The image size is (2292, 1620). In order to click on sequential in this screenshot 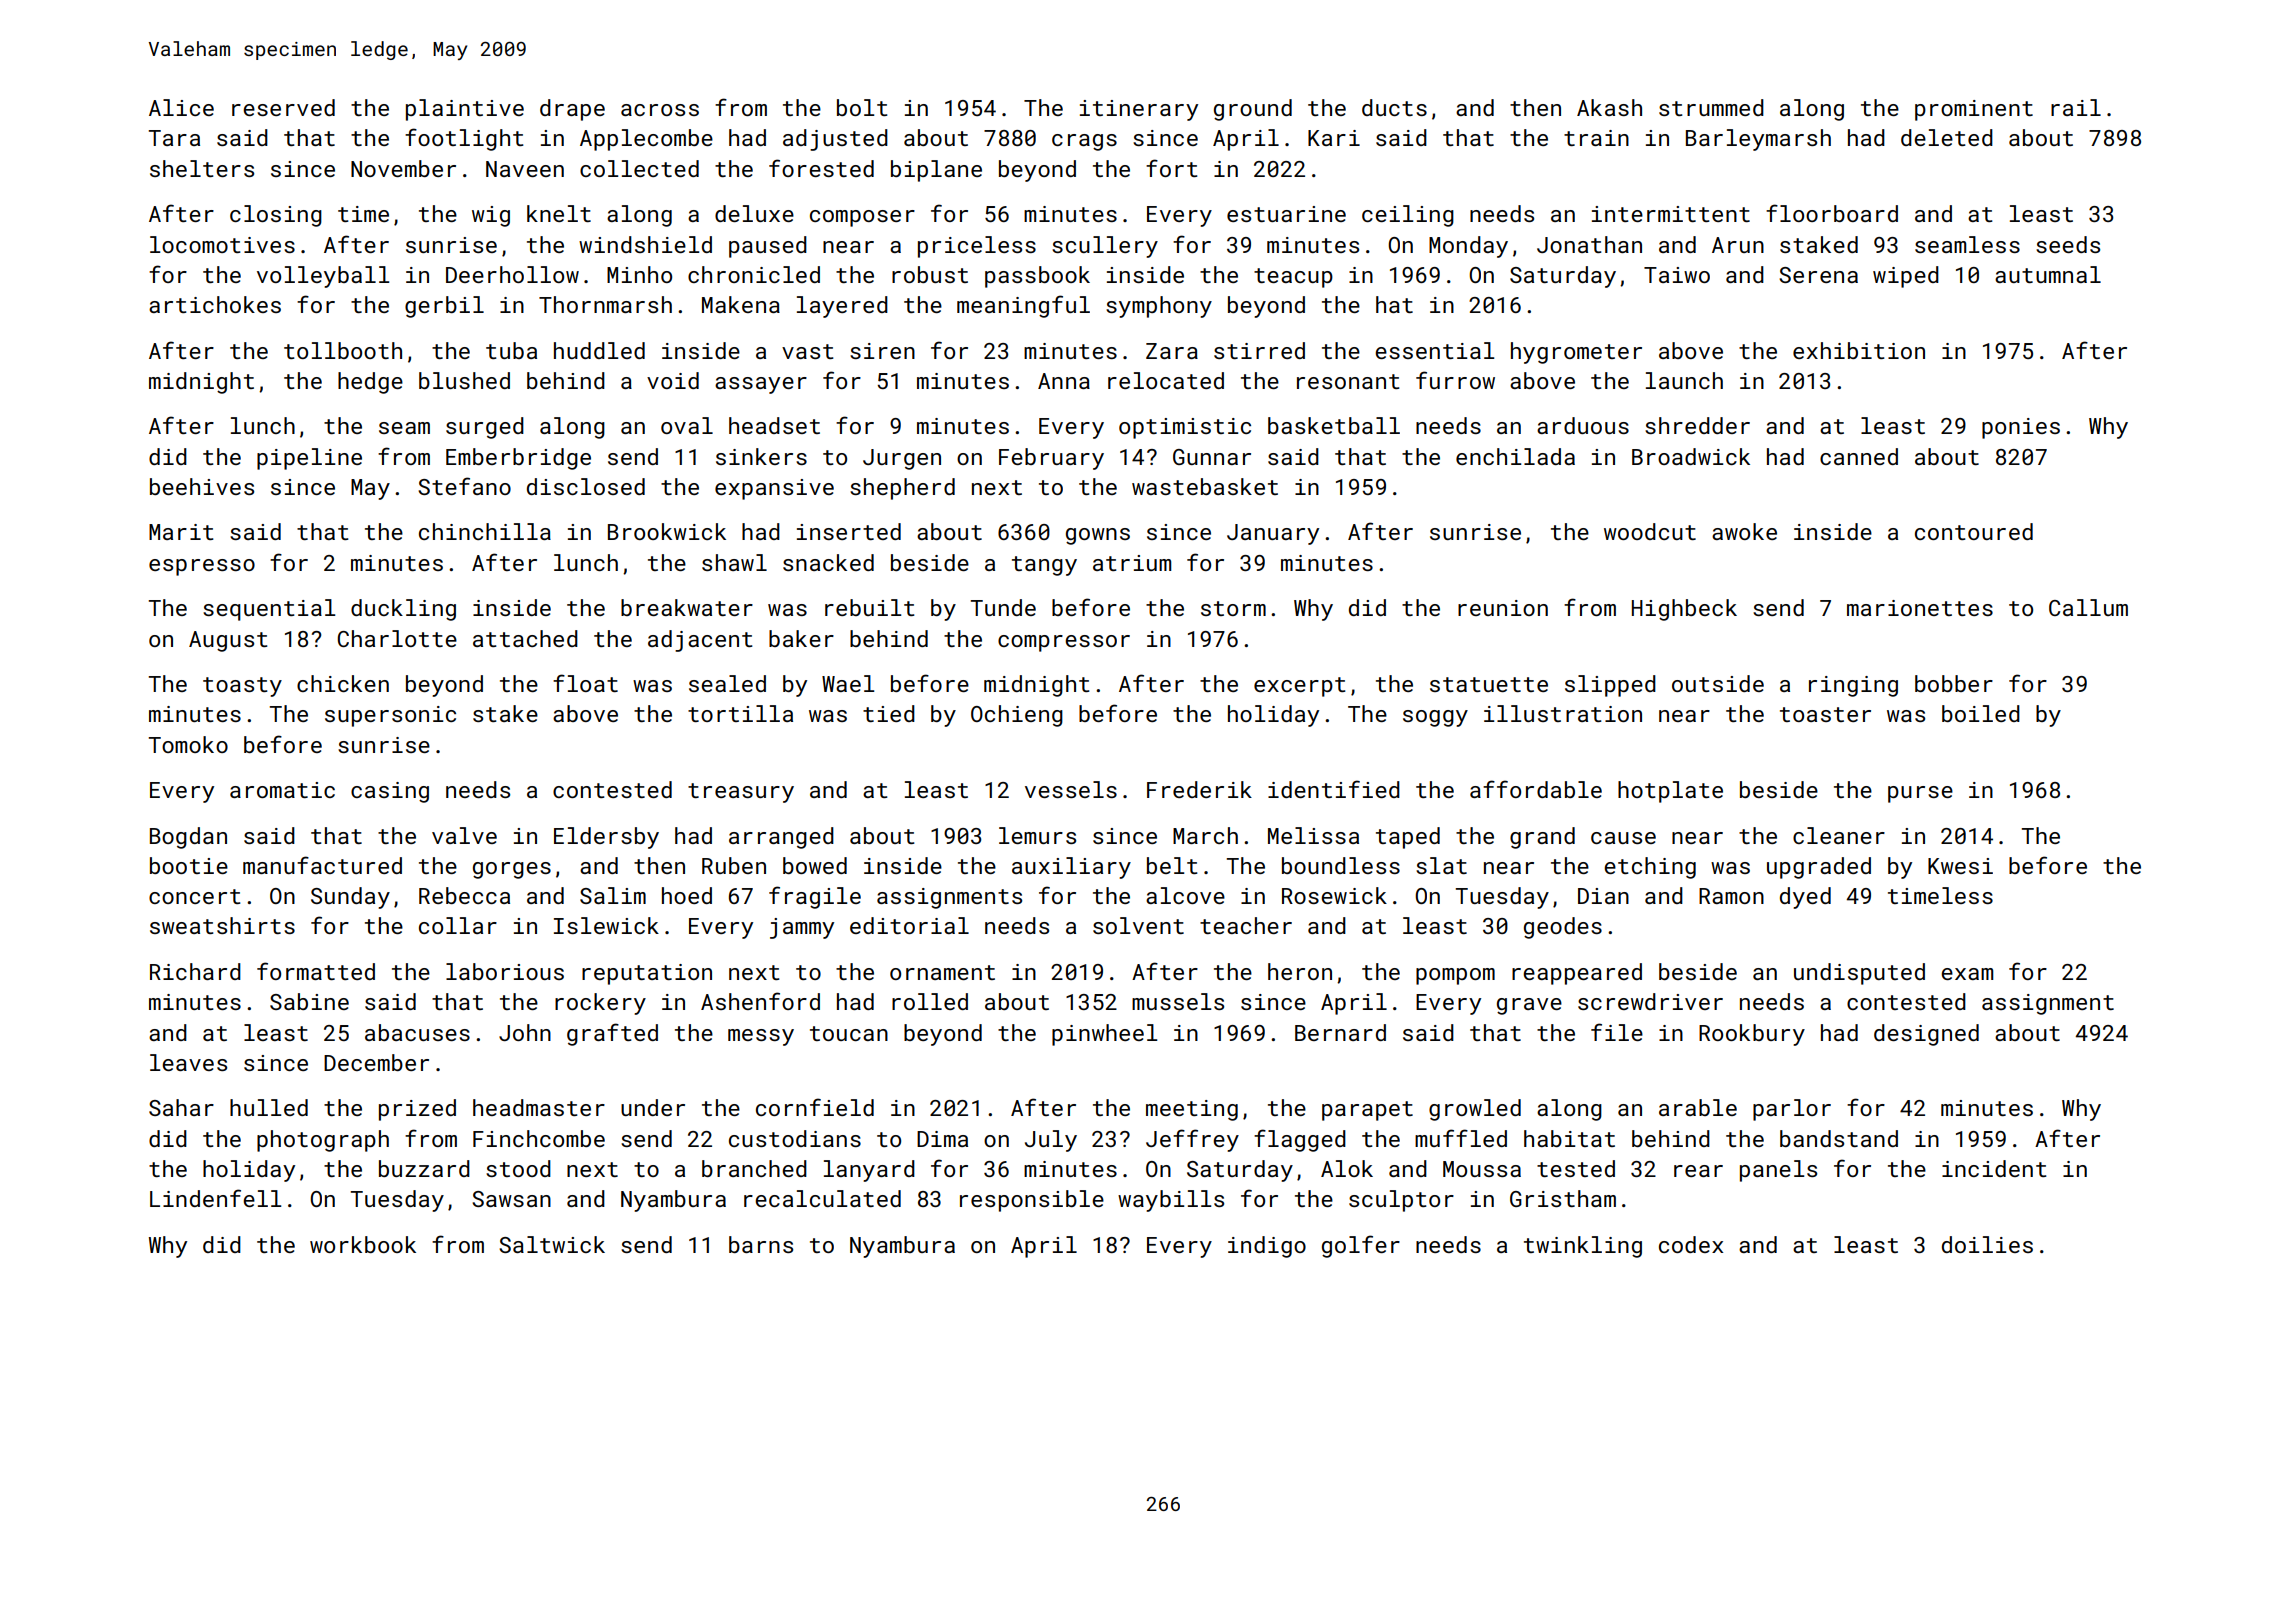, I will do `click(269, 610)`.
